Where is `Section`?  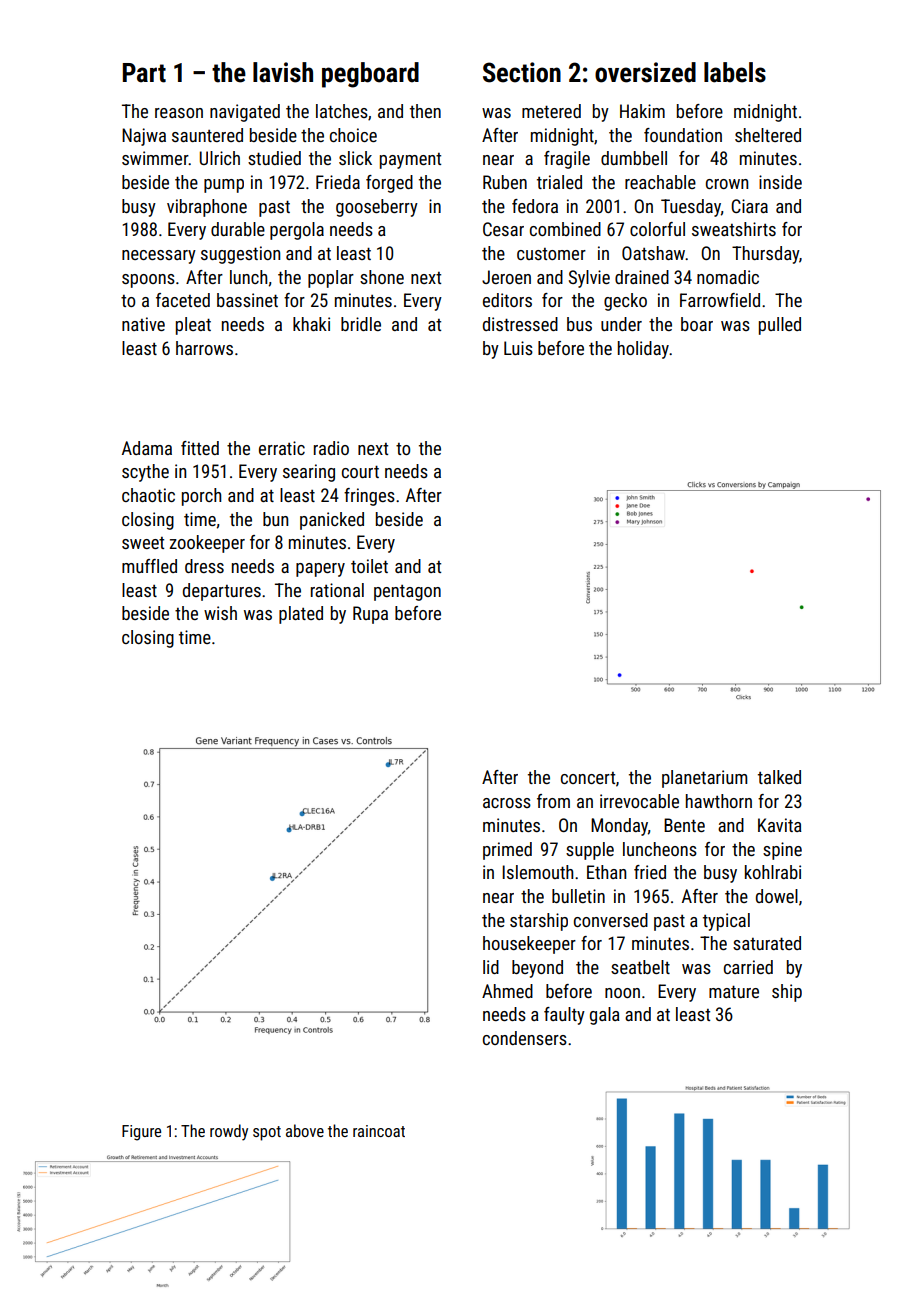
Section is located at coordinates (522, 72).
